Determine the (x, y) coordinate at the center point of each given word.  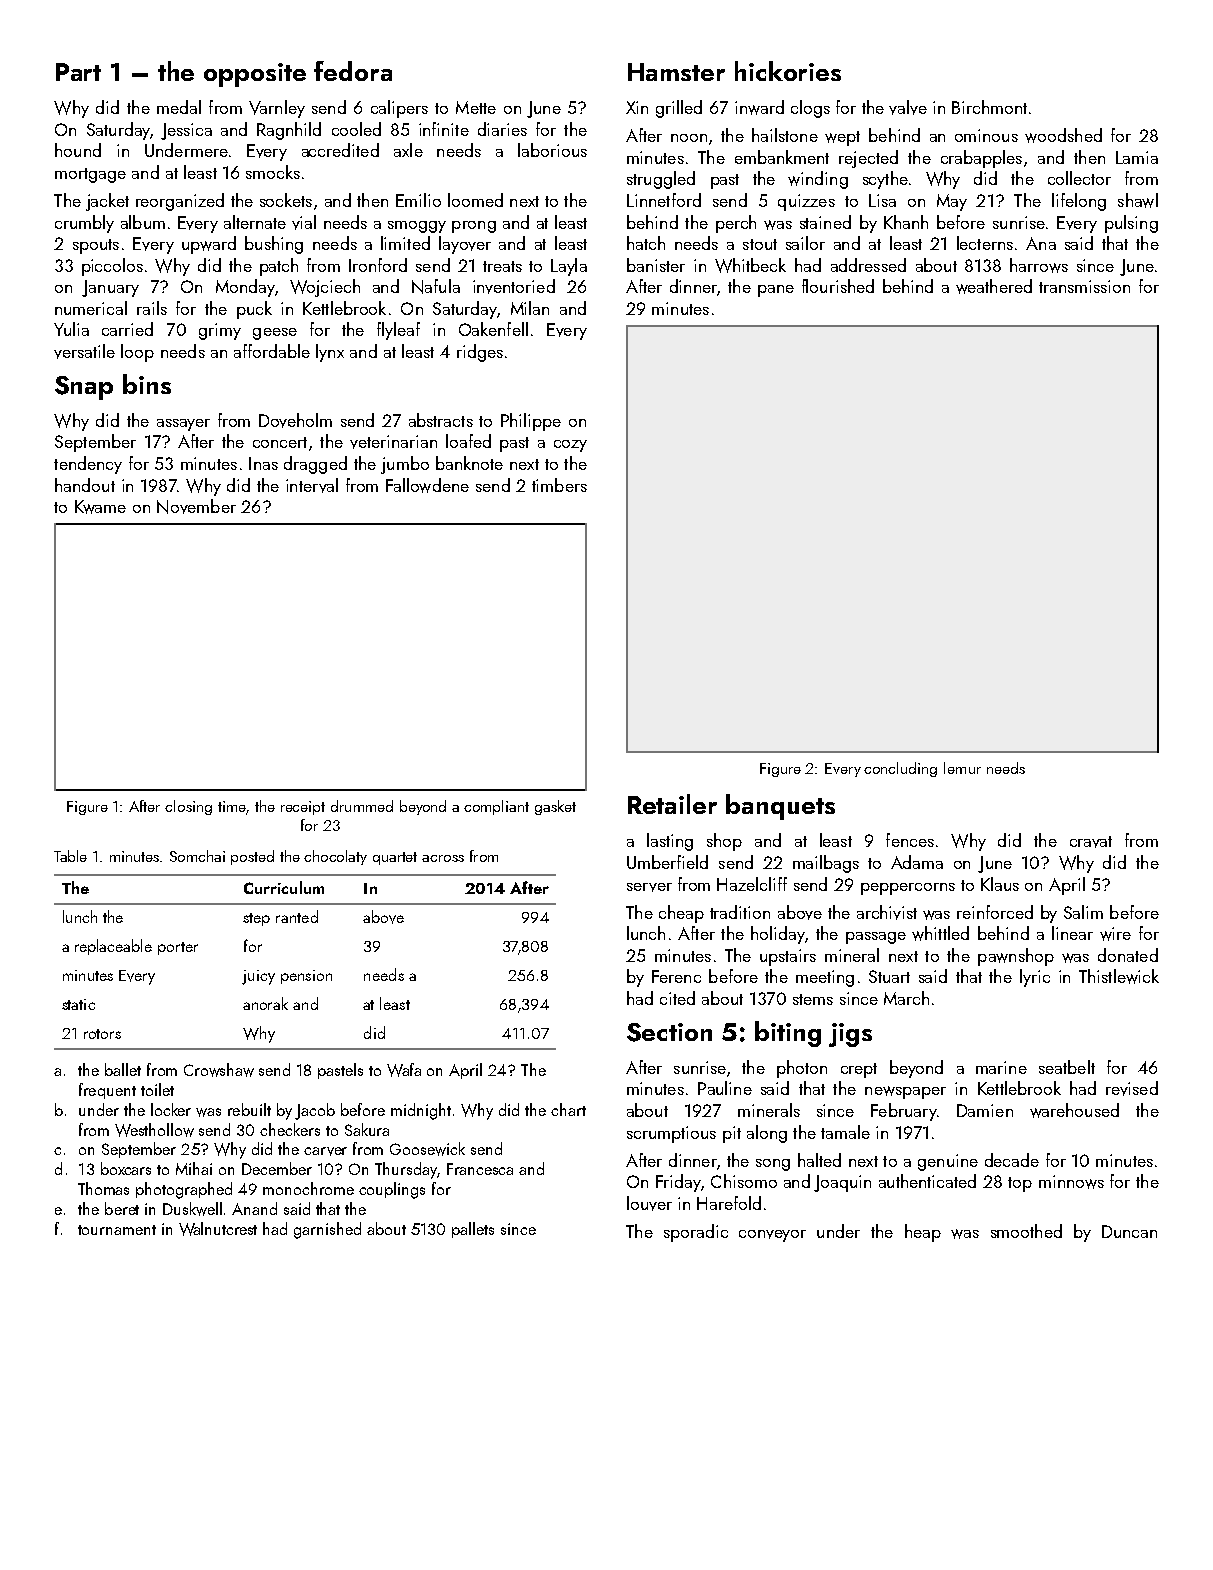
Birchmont (989, 107)
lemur (962, 768)
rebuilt (249, 1109)
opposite (255, 75)
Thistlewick (1119, 976)
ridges (480, 353)
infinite (444, 129)
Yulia (71, 329)
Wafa (404, 1070)
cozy (570, 446)
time (232, 806)
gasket (555, 807)
